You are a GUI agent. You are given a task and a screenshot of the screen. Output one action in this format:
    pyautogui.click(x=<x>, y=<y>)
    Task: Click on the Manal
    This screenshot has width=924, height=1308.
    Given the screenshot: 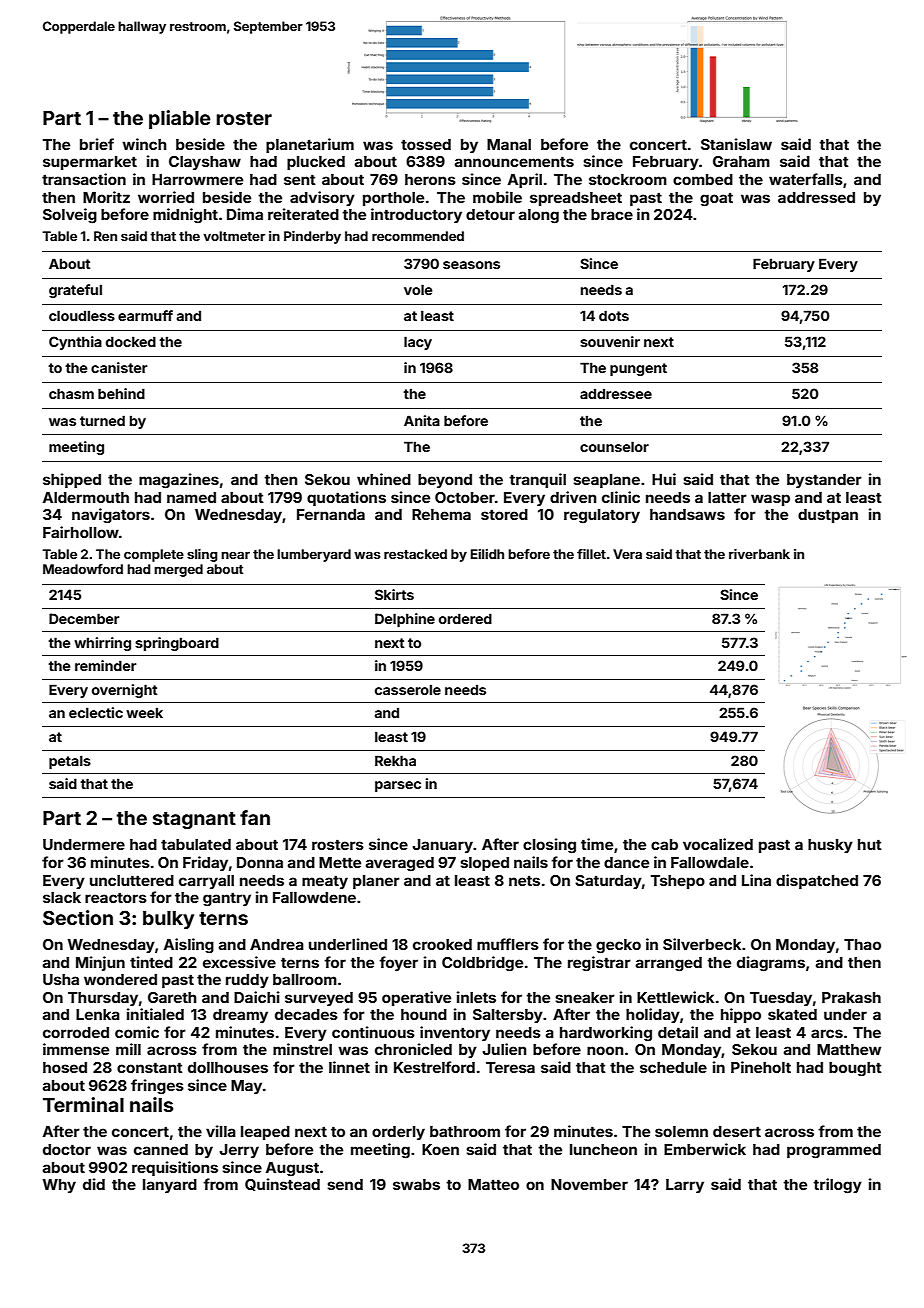 What is the action you would take?
    pyautogui.click(x=509, y=144)
